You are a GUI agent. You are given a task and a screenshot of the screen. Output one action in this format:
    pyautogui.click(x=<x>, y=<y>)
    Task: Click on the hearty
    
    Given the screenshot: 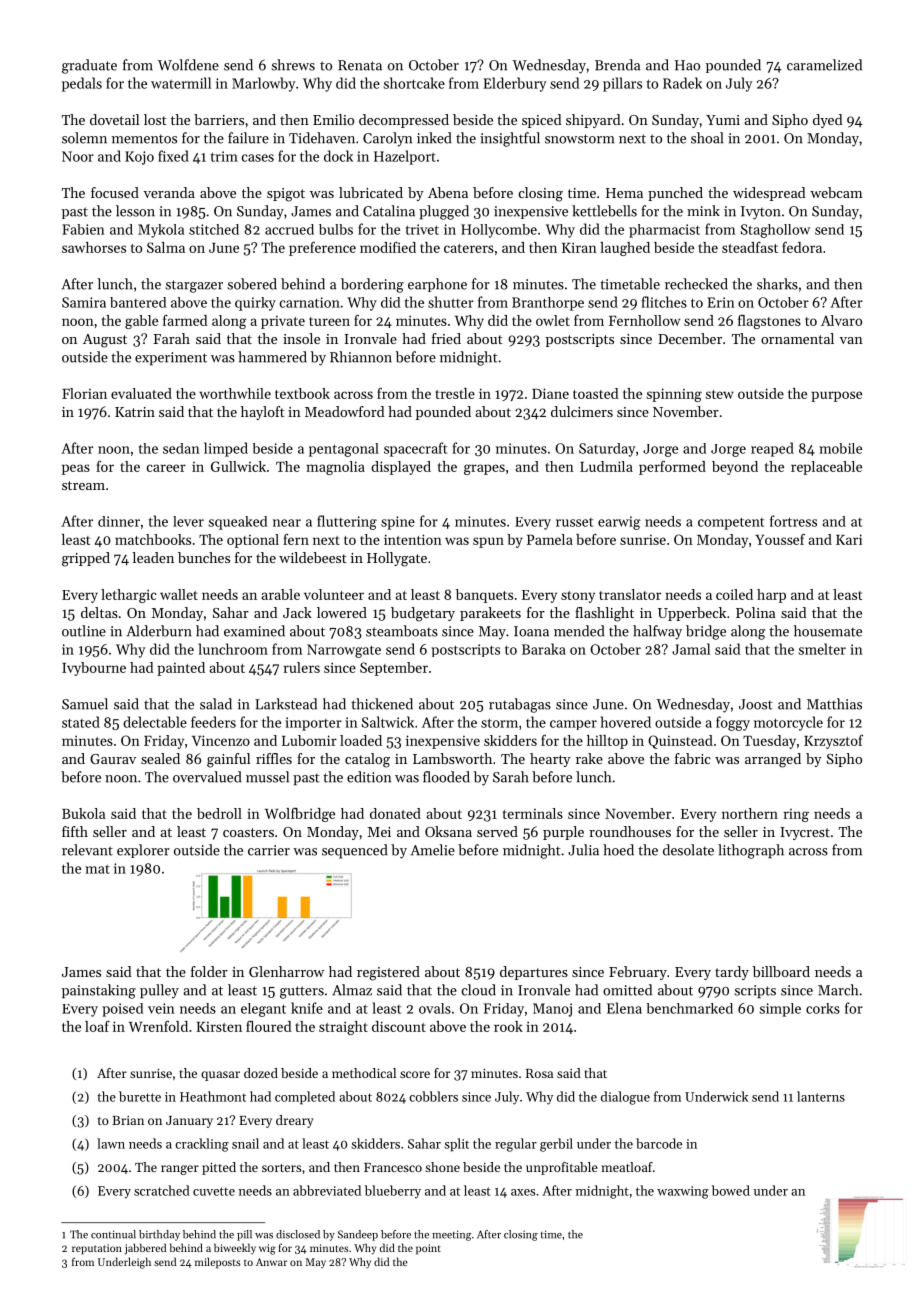 What is the action you would take?
    pyautogui.click(x=550, y=760)
